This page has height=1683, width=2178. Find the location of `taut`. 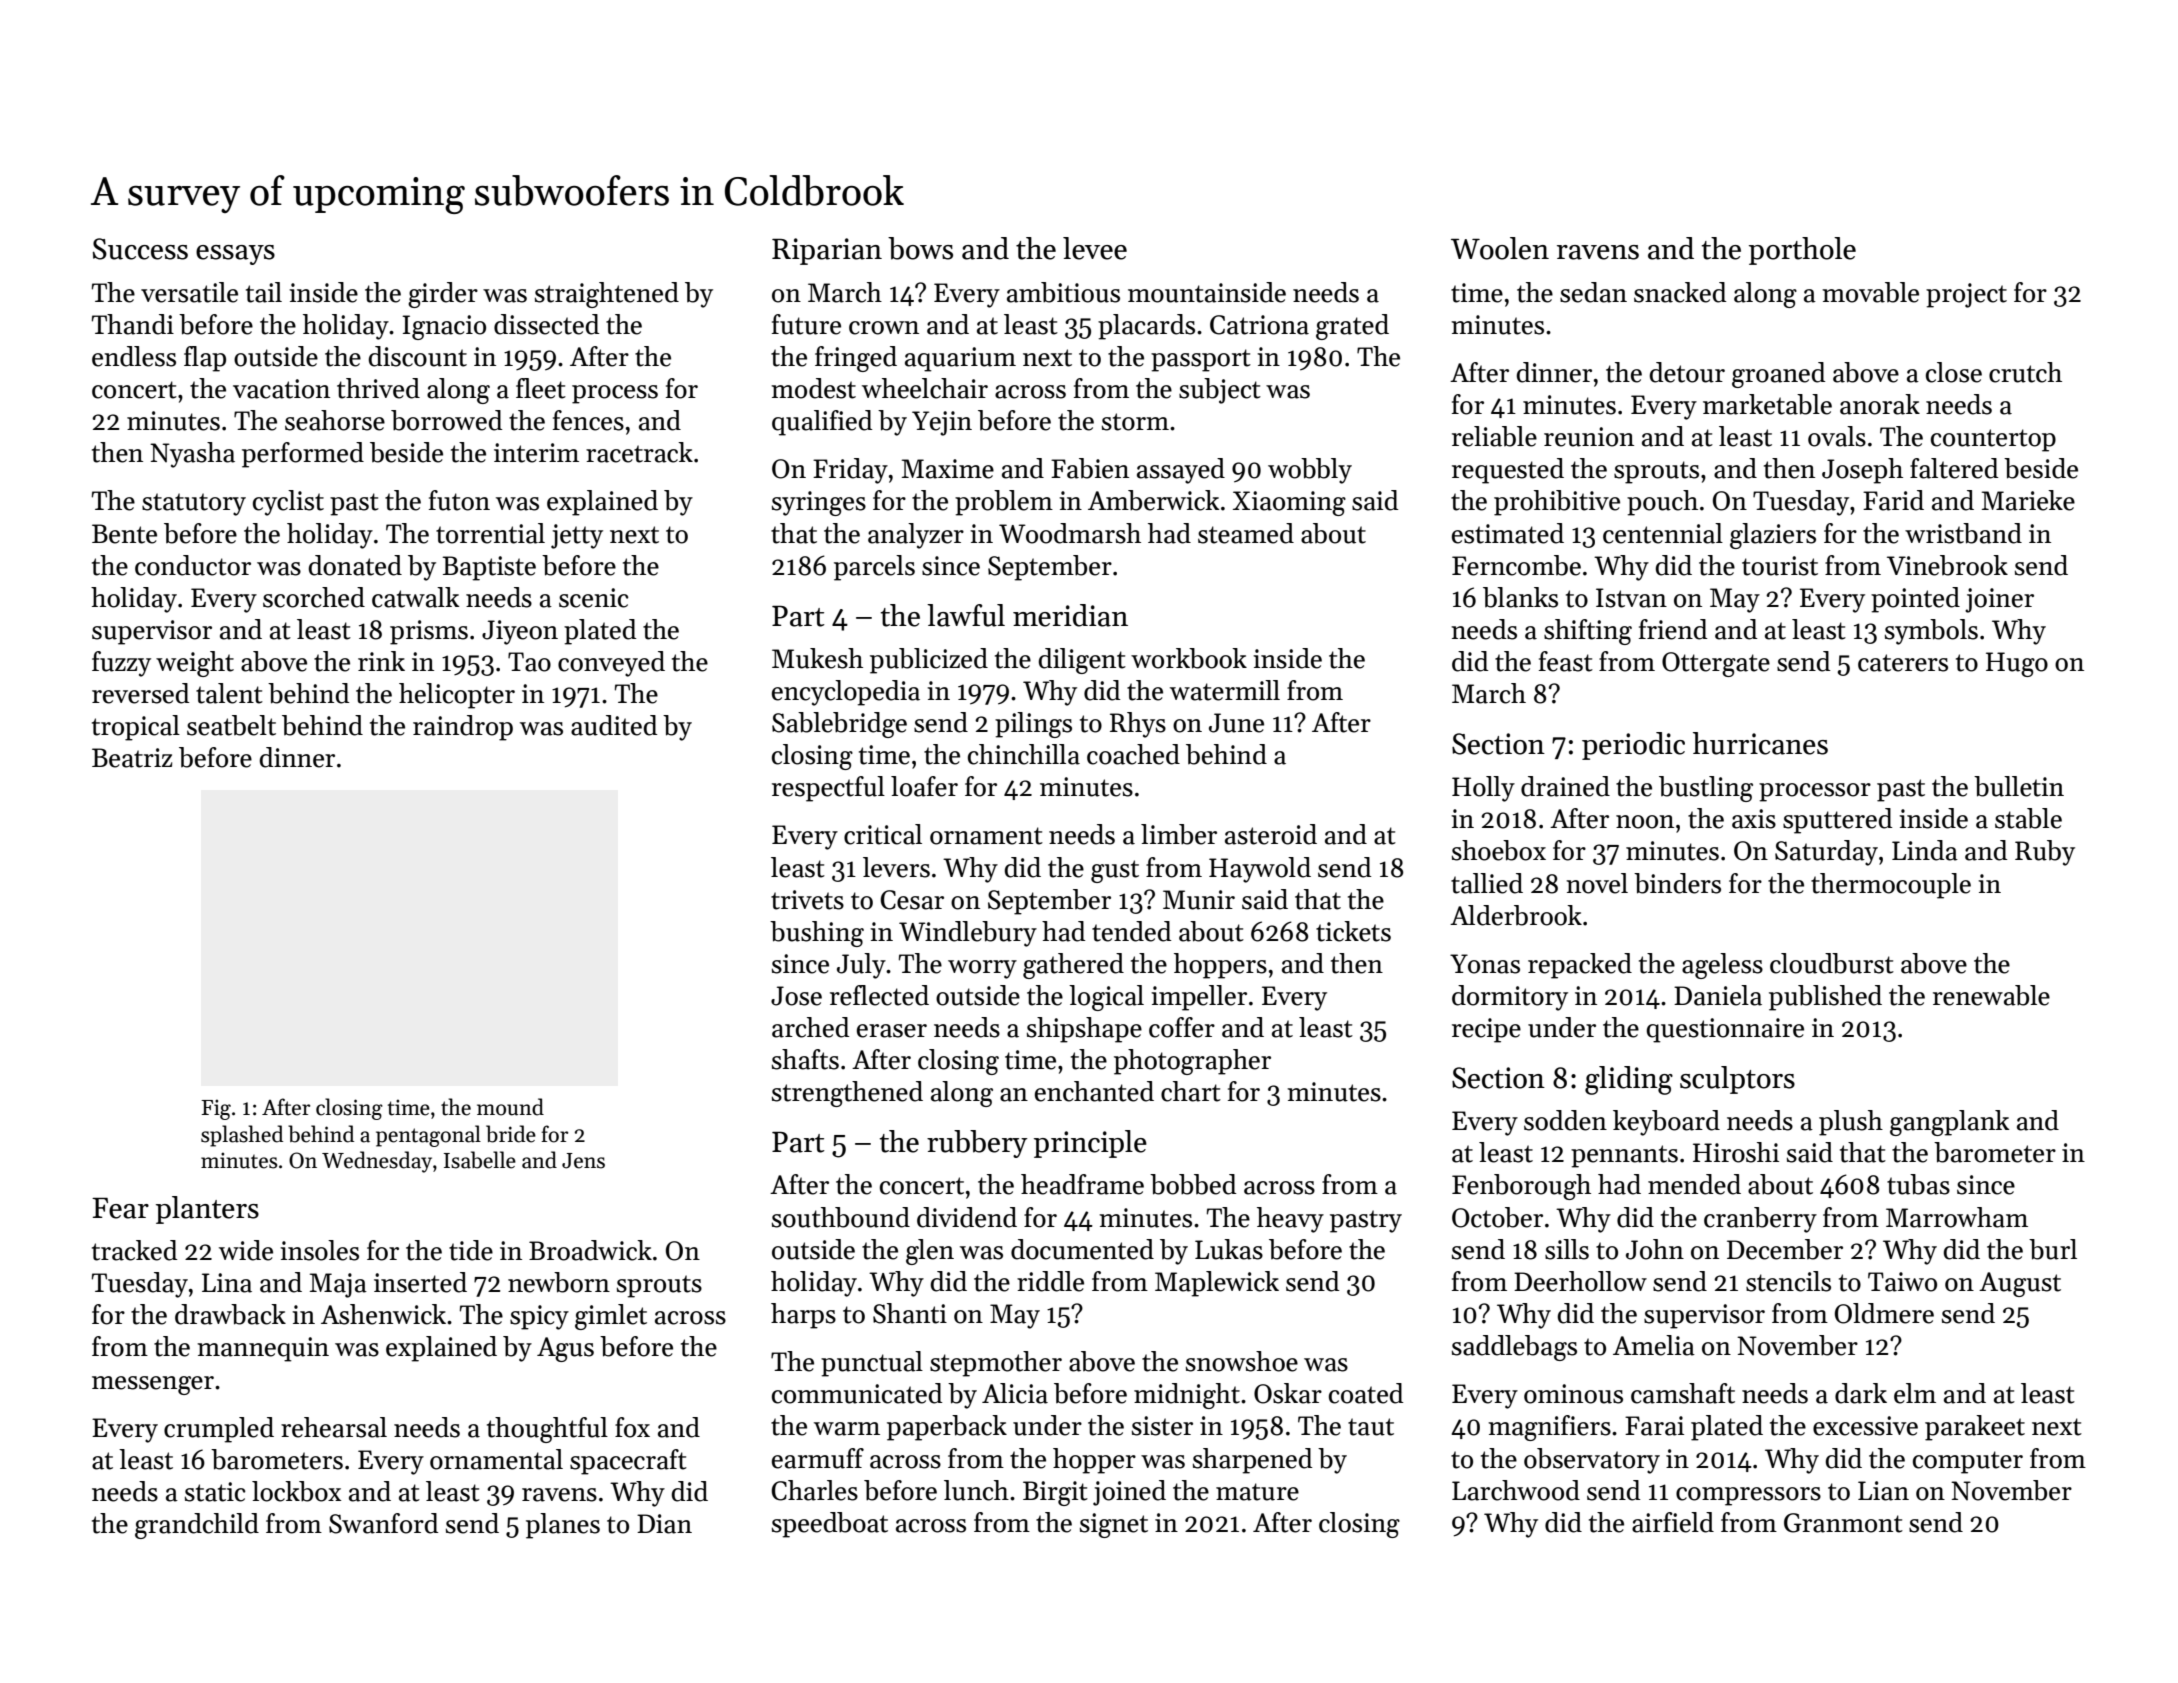

taut is located at coordinates (1371, 1427).
